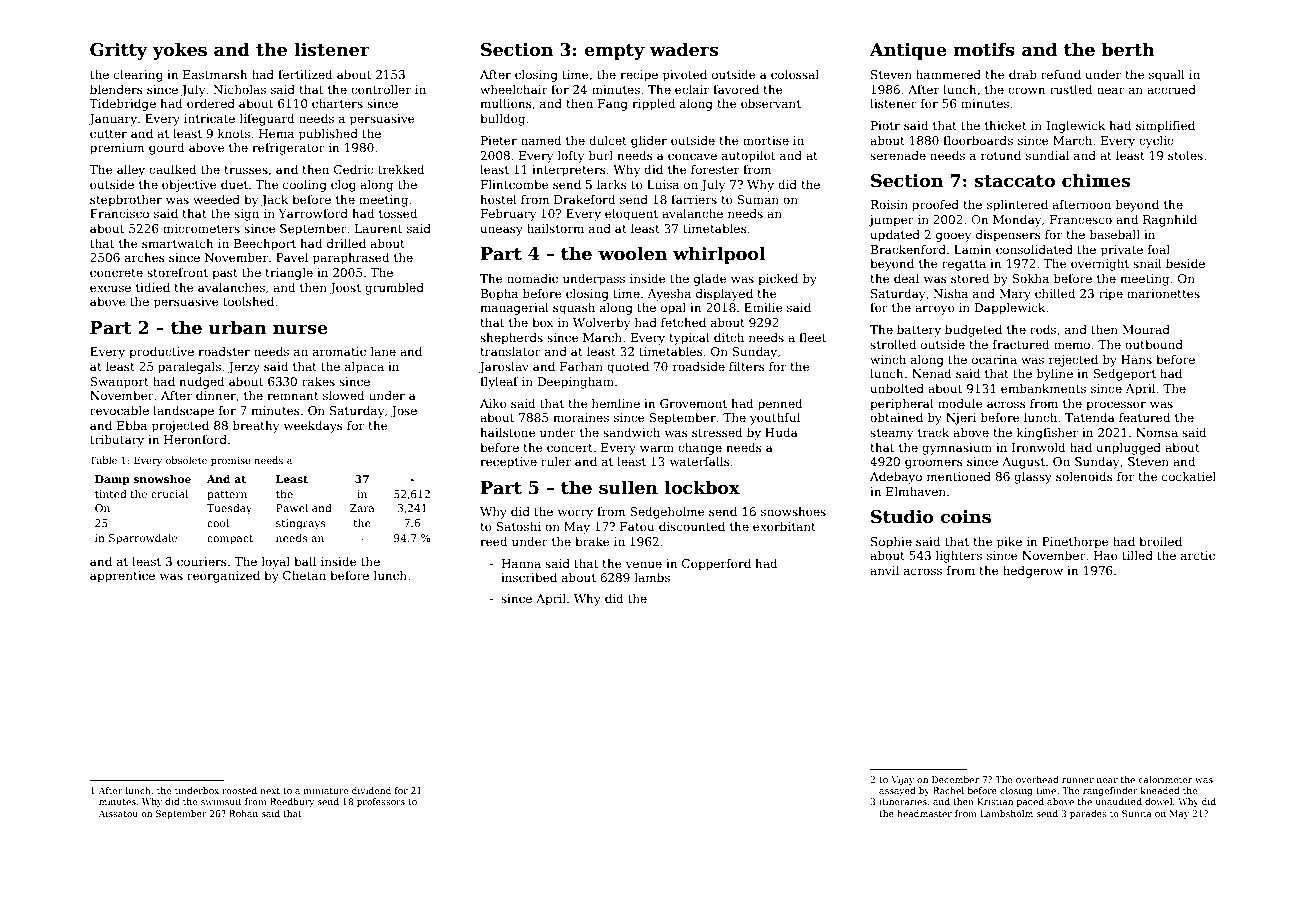 The image size is (1308, 924). I want to click on inscribed, so click(529, 577).
